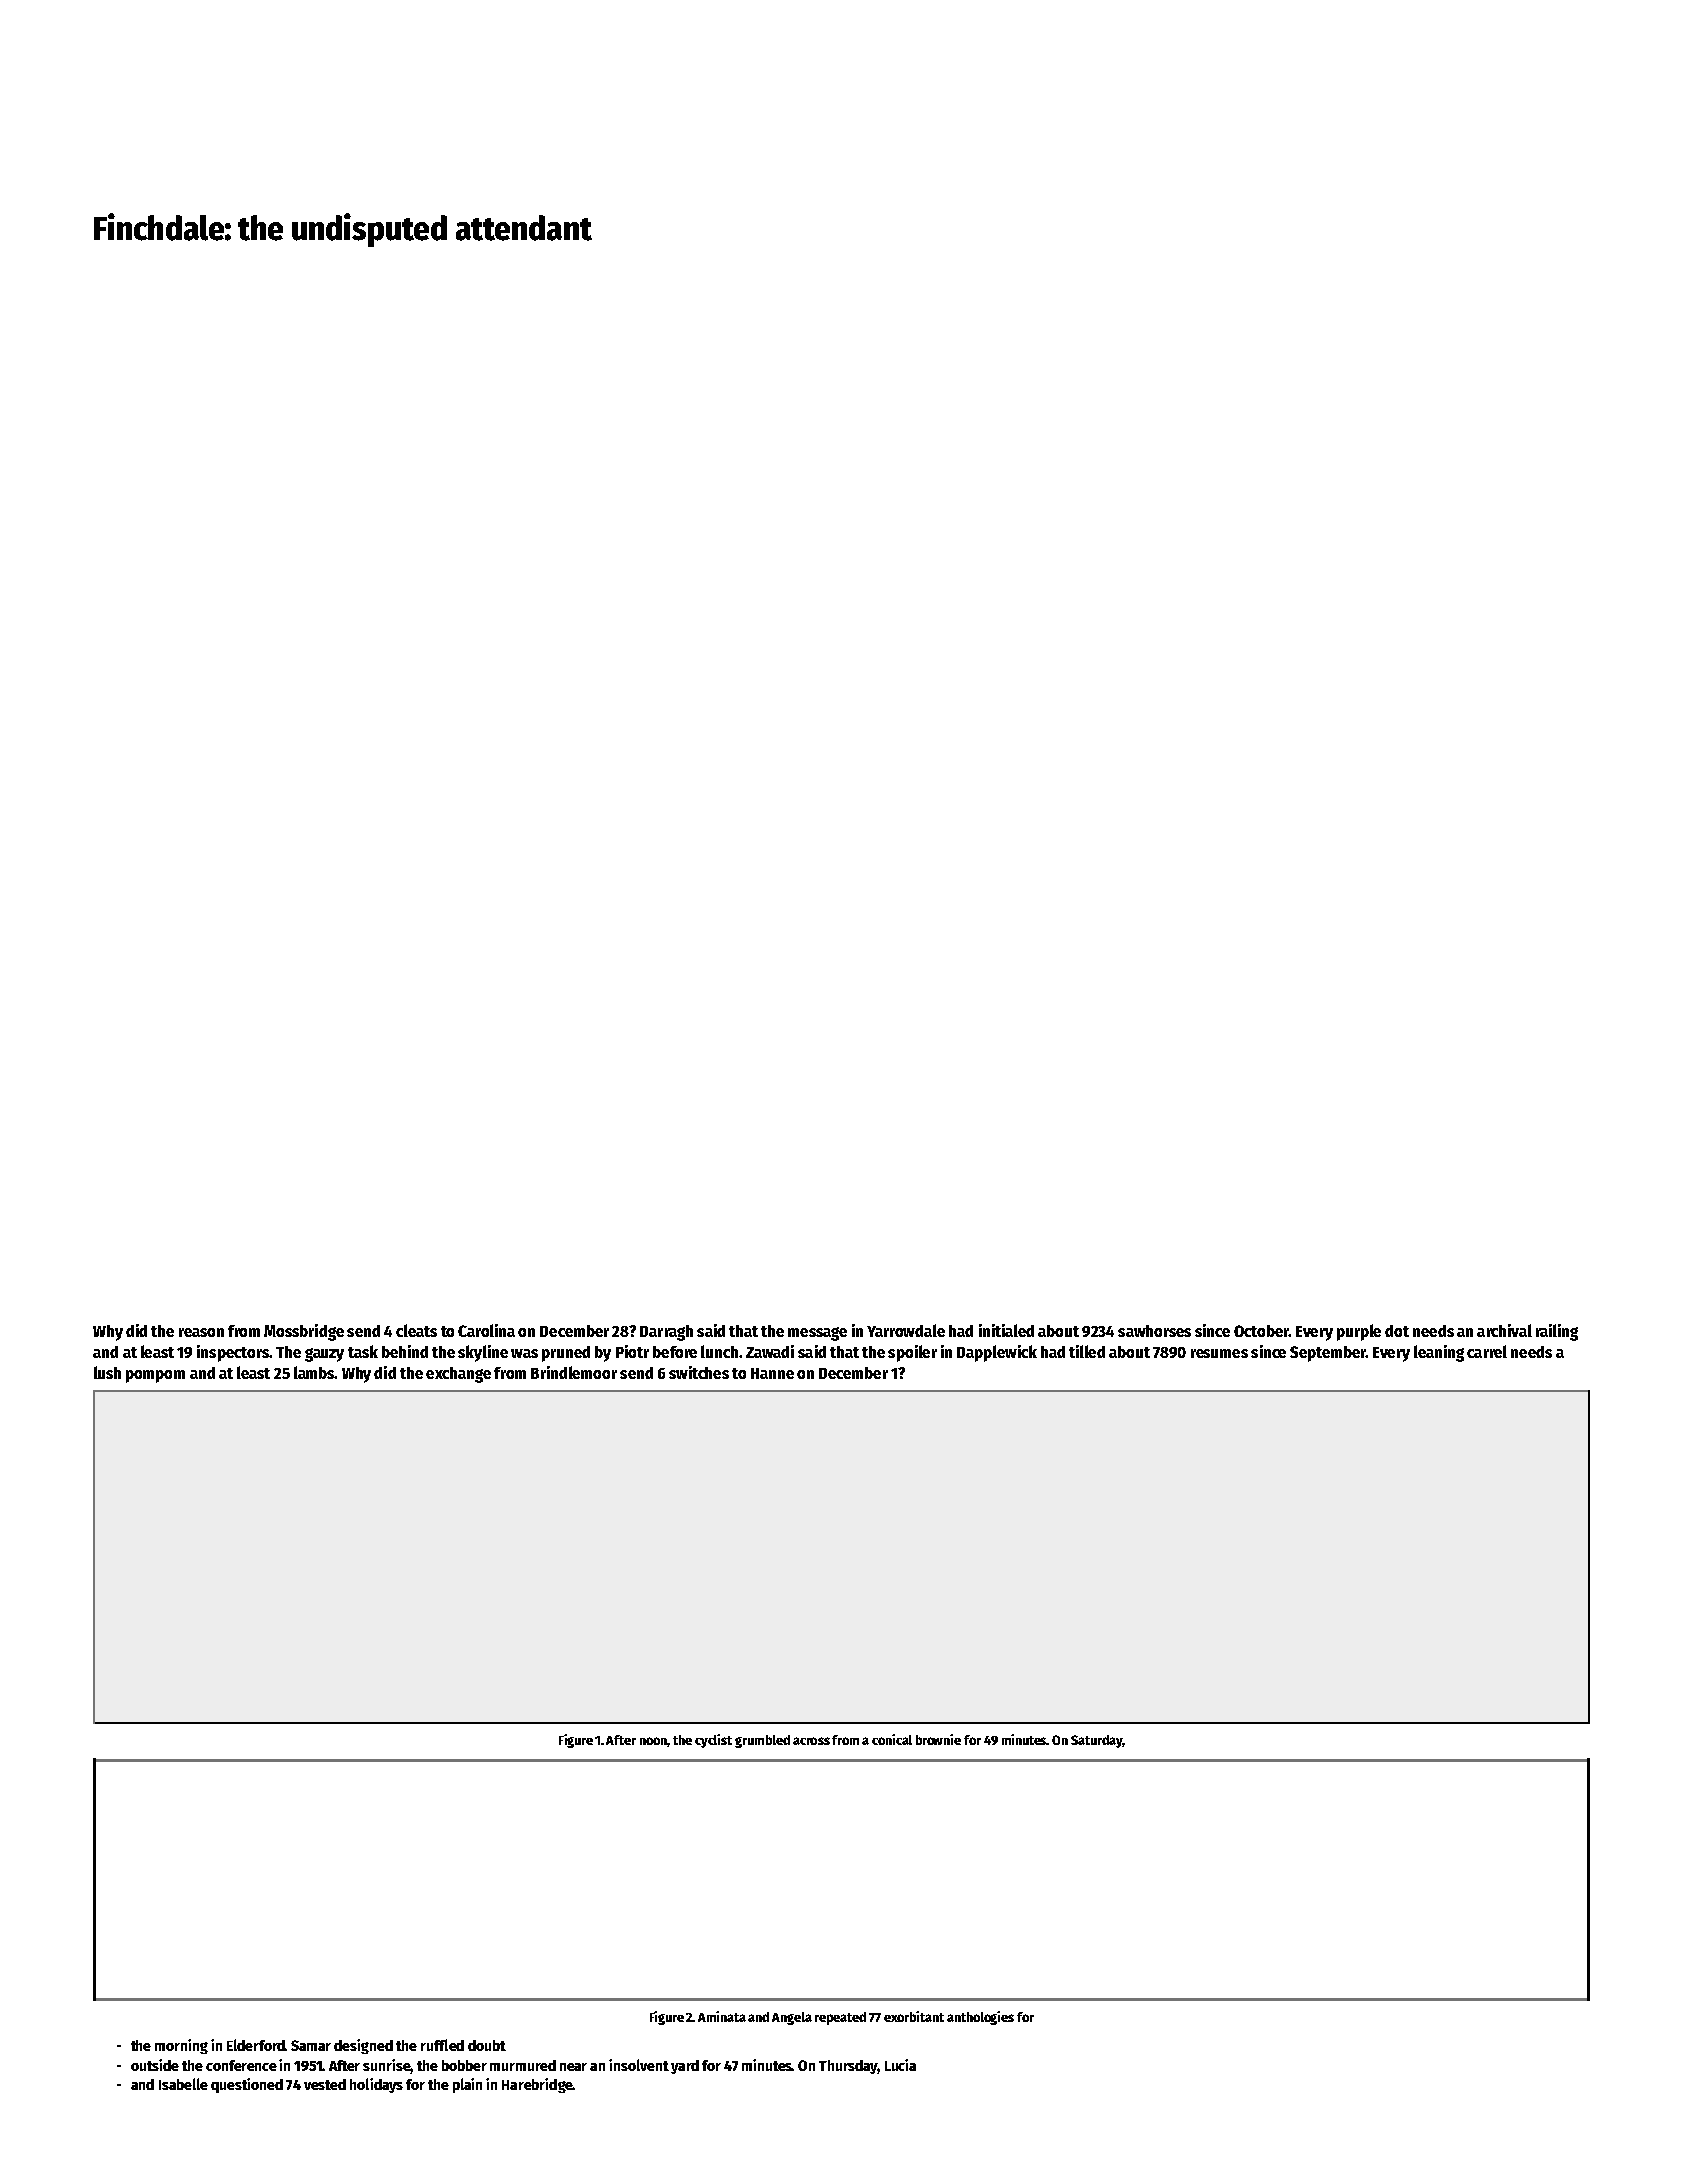 This document has height=2178, width=1683. I want to click on across, so click(811, 1741).
